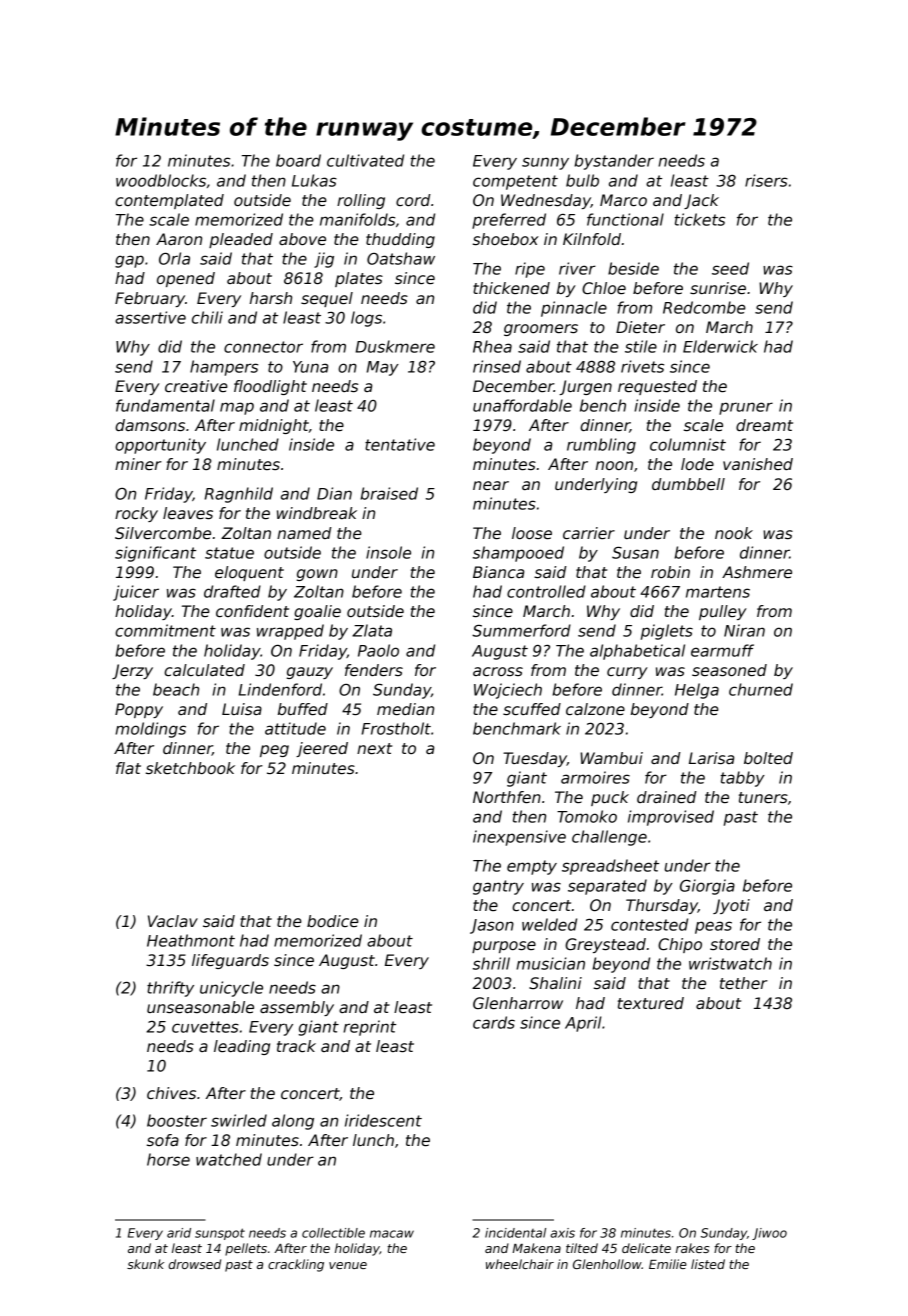  I want to click on gap, so click(129, 261).
